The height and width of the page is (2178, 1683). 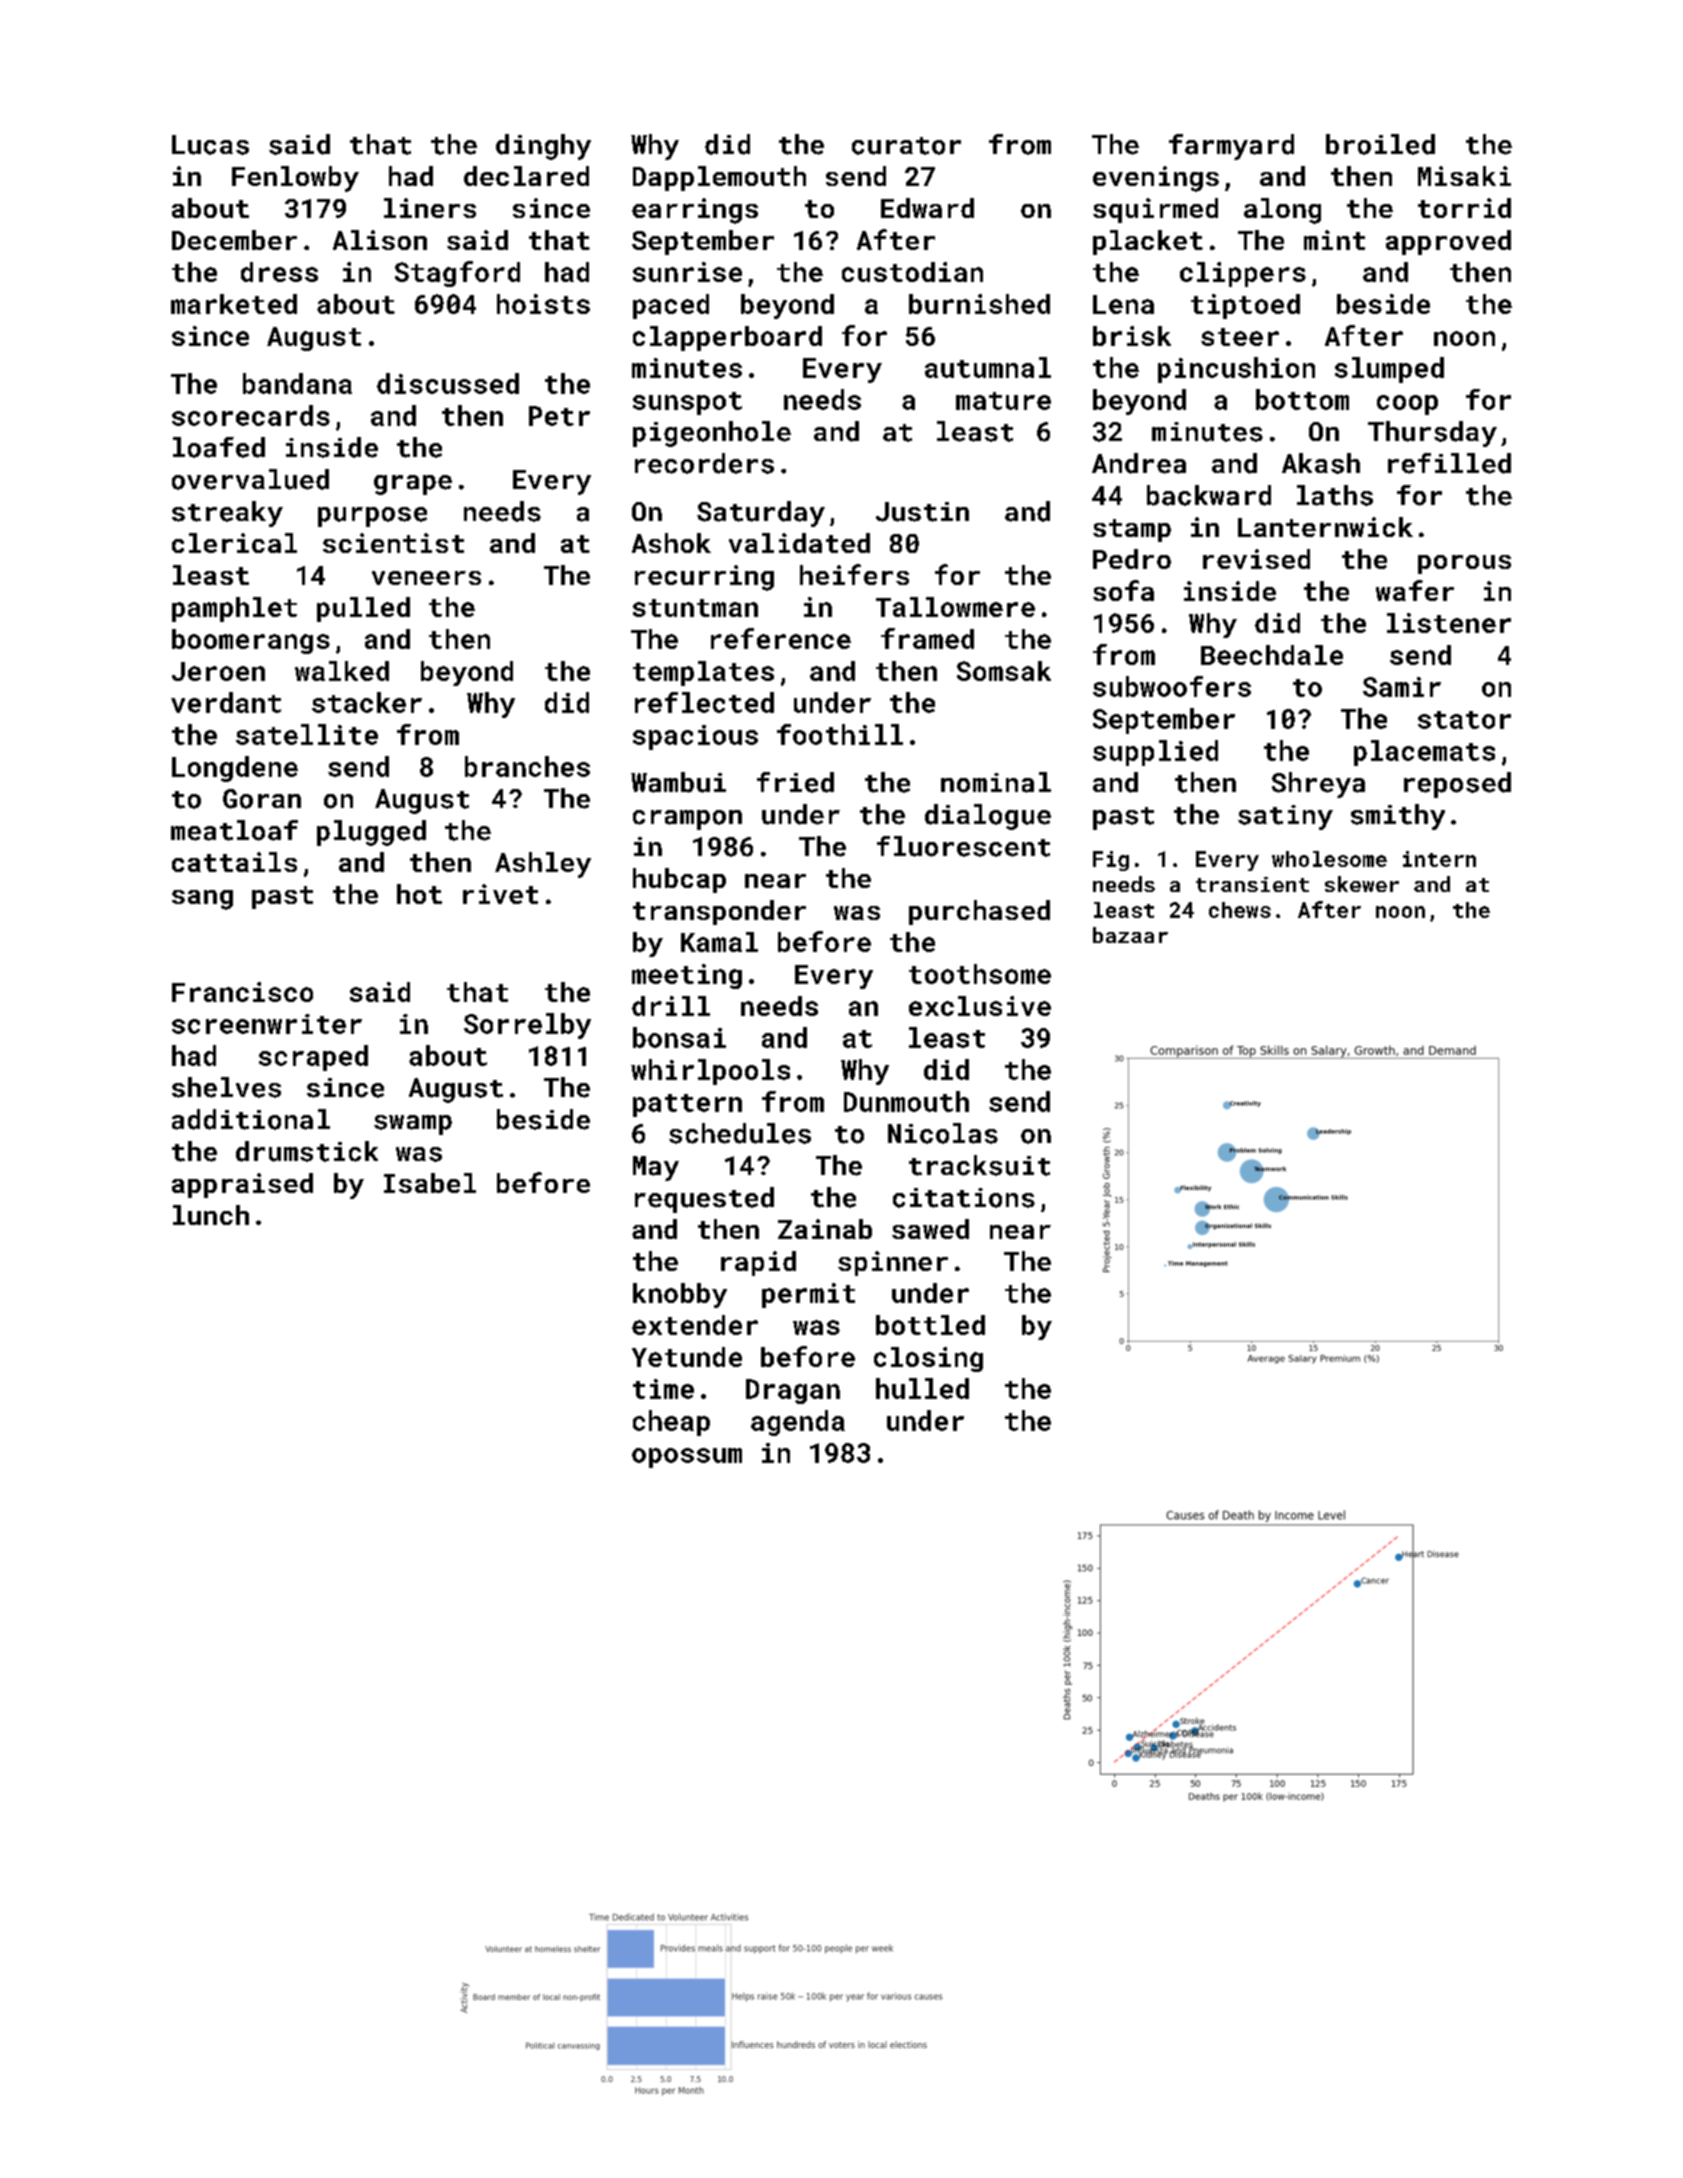 I want to click on grape, so click(x=413, y=485).
